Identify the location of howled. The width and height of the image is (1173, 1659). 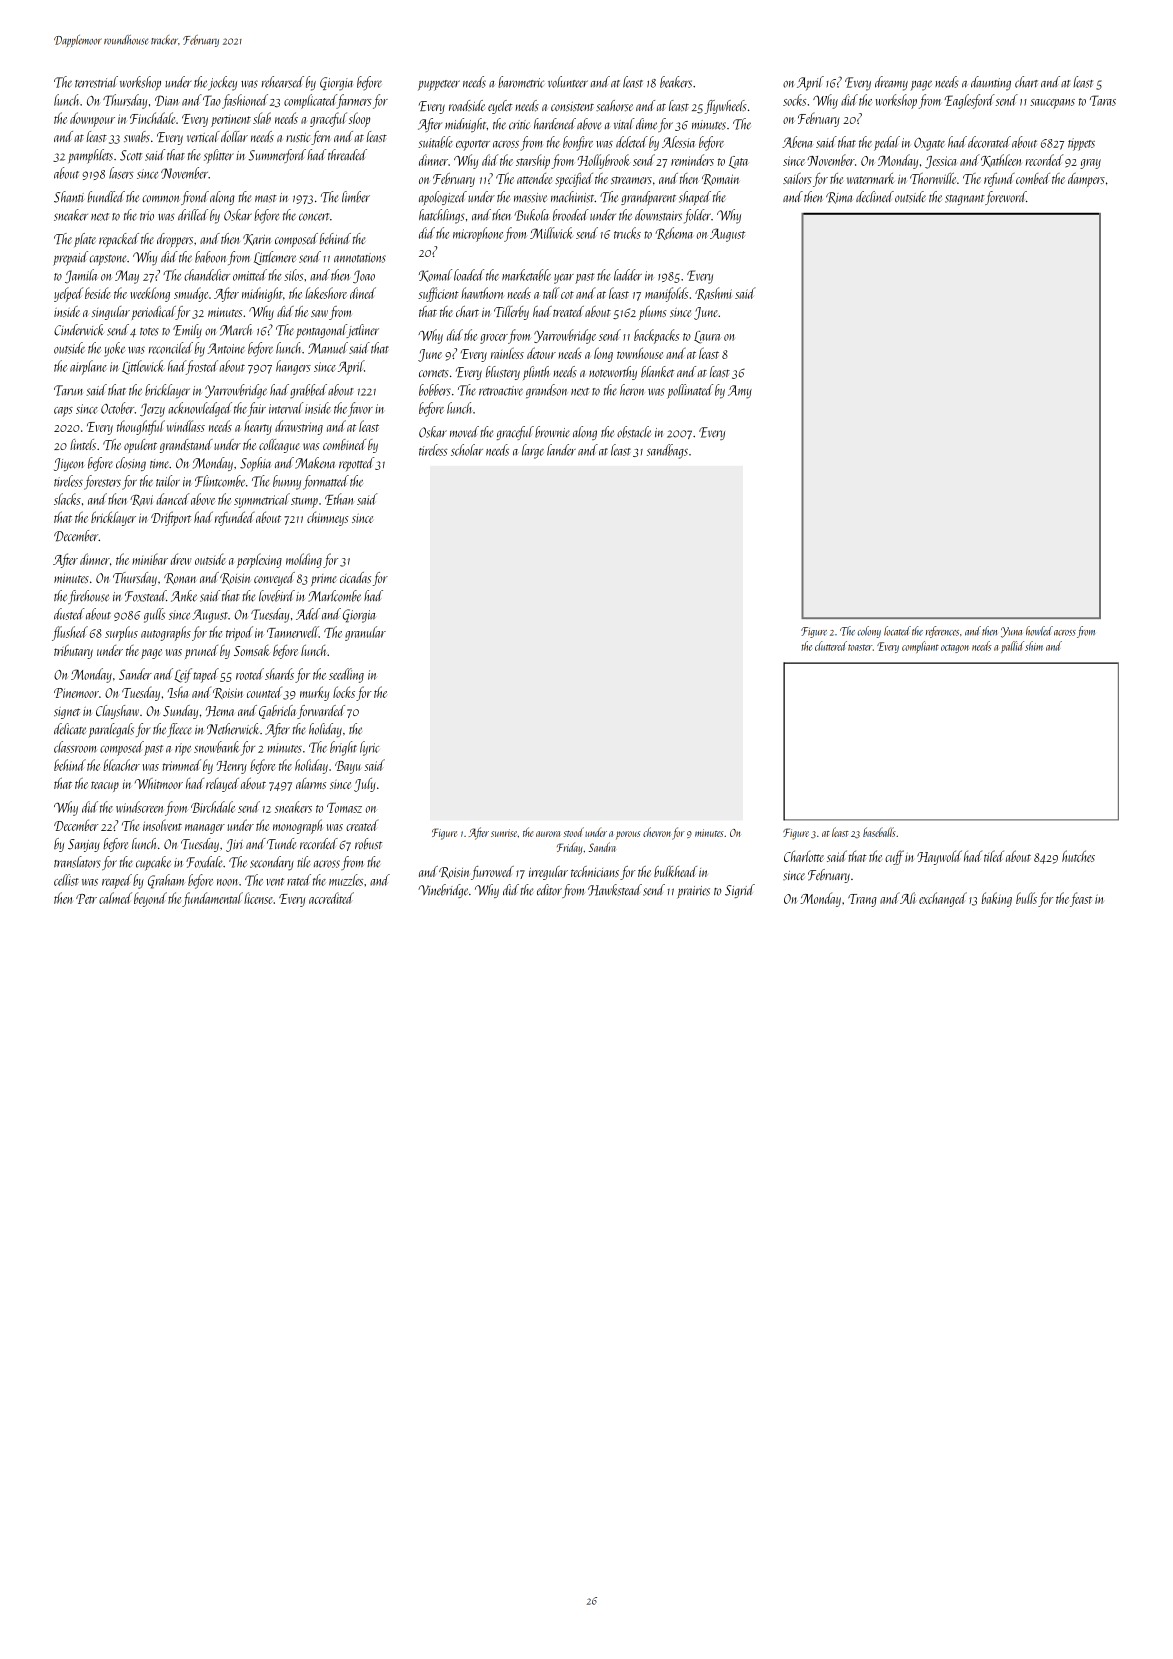
(1039, 631).
